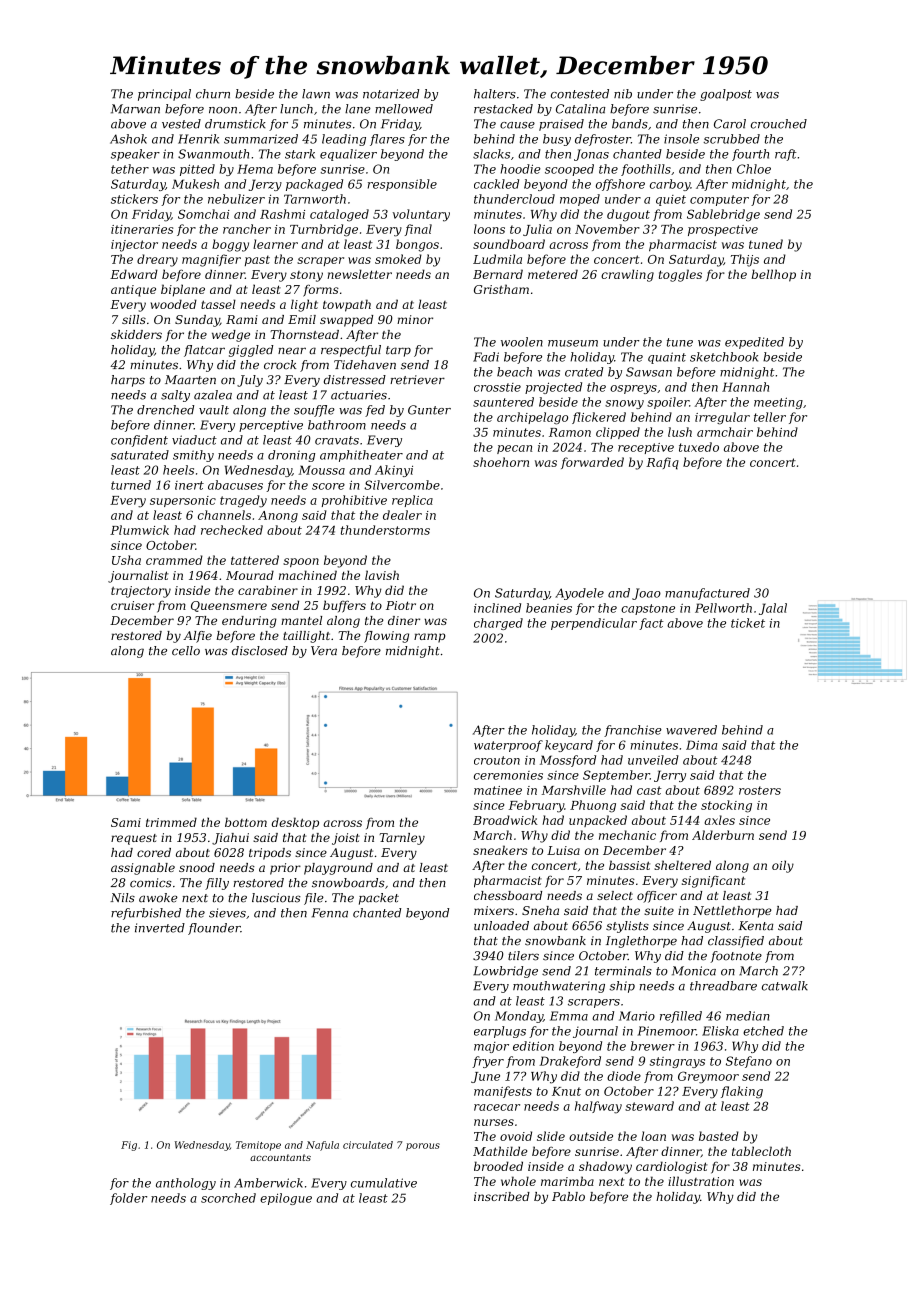 This page has width=924, height=1308. Describe the element at coordinates (229, 606) in the page. I see `Queensmere` at that location.
